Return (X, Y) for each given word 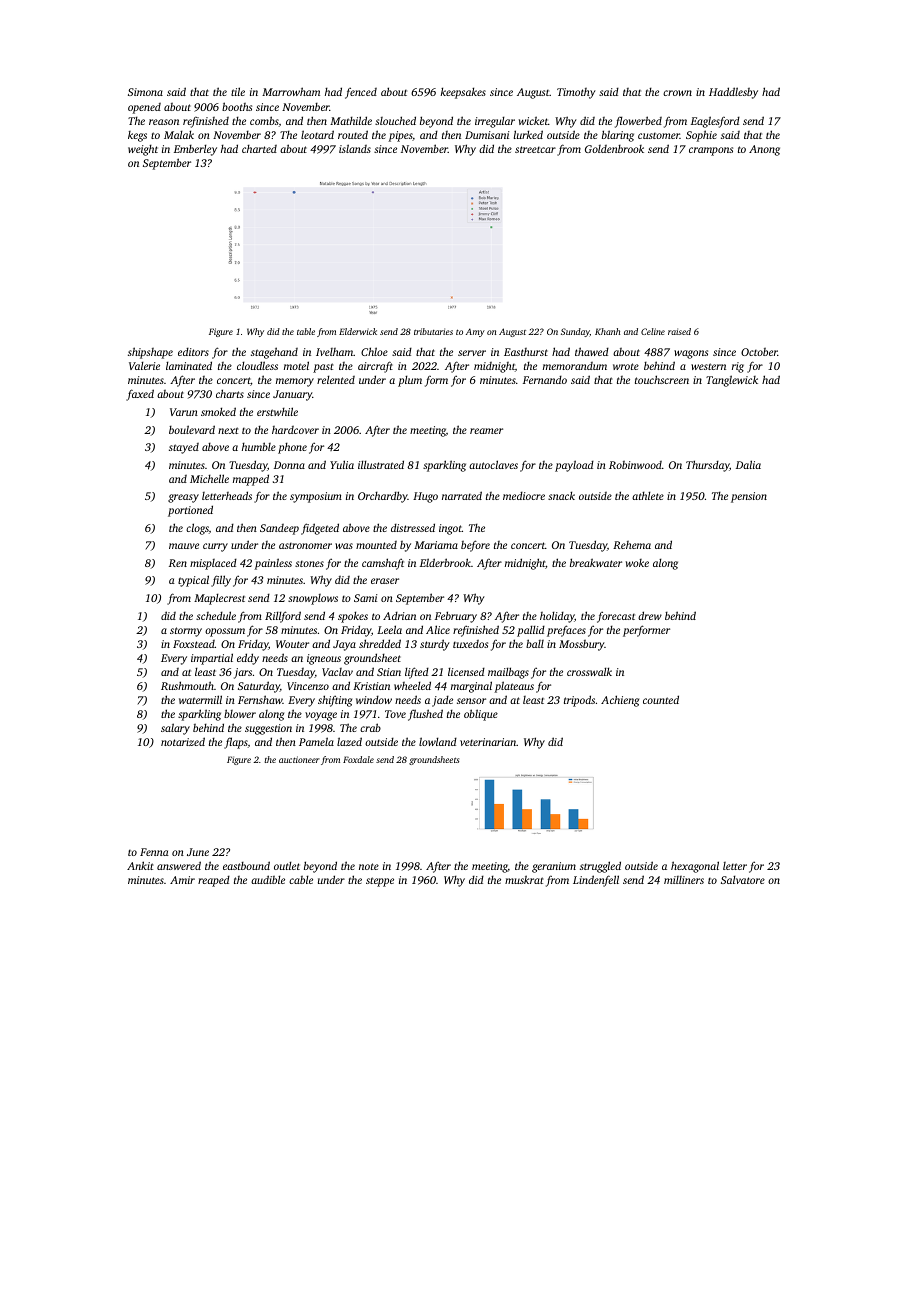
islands (355, 148)
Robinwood (635, 465)
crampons (711, 151)
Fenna (154, 852)
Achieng (620, 701)
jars (243, 673)
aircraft (375, 367)
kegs (137, 136)
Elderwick (358, 331)
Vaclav (337, 672)
